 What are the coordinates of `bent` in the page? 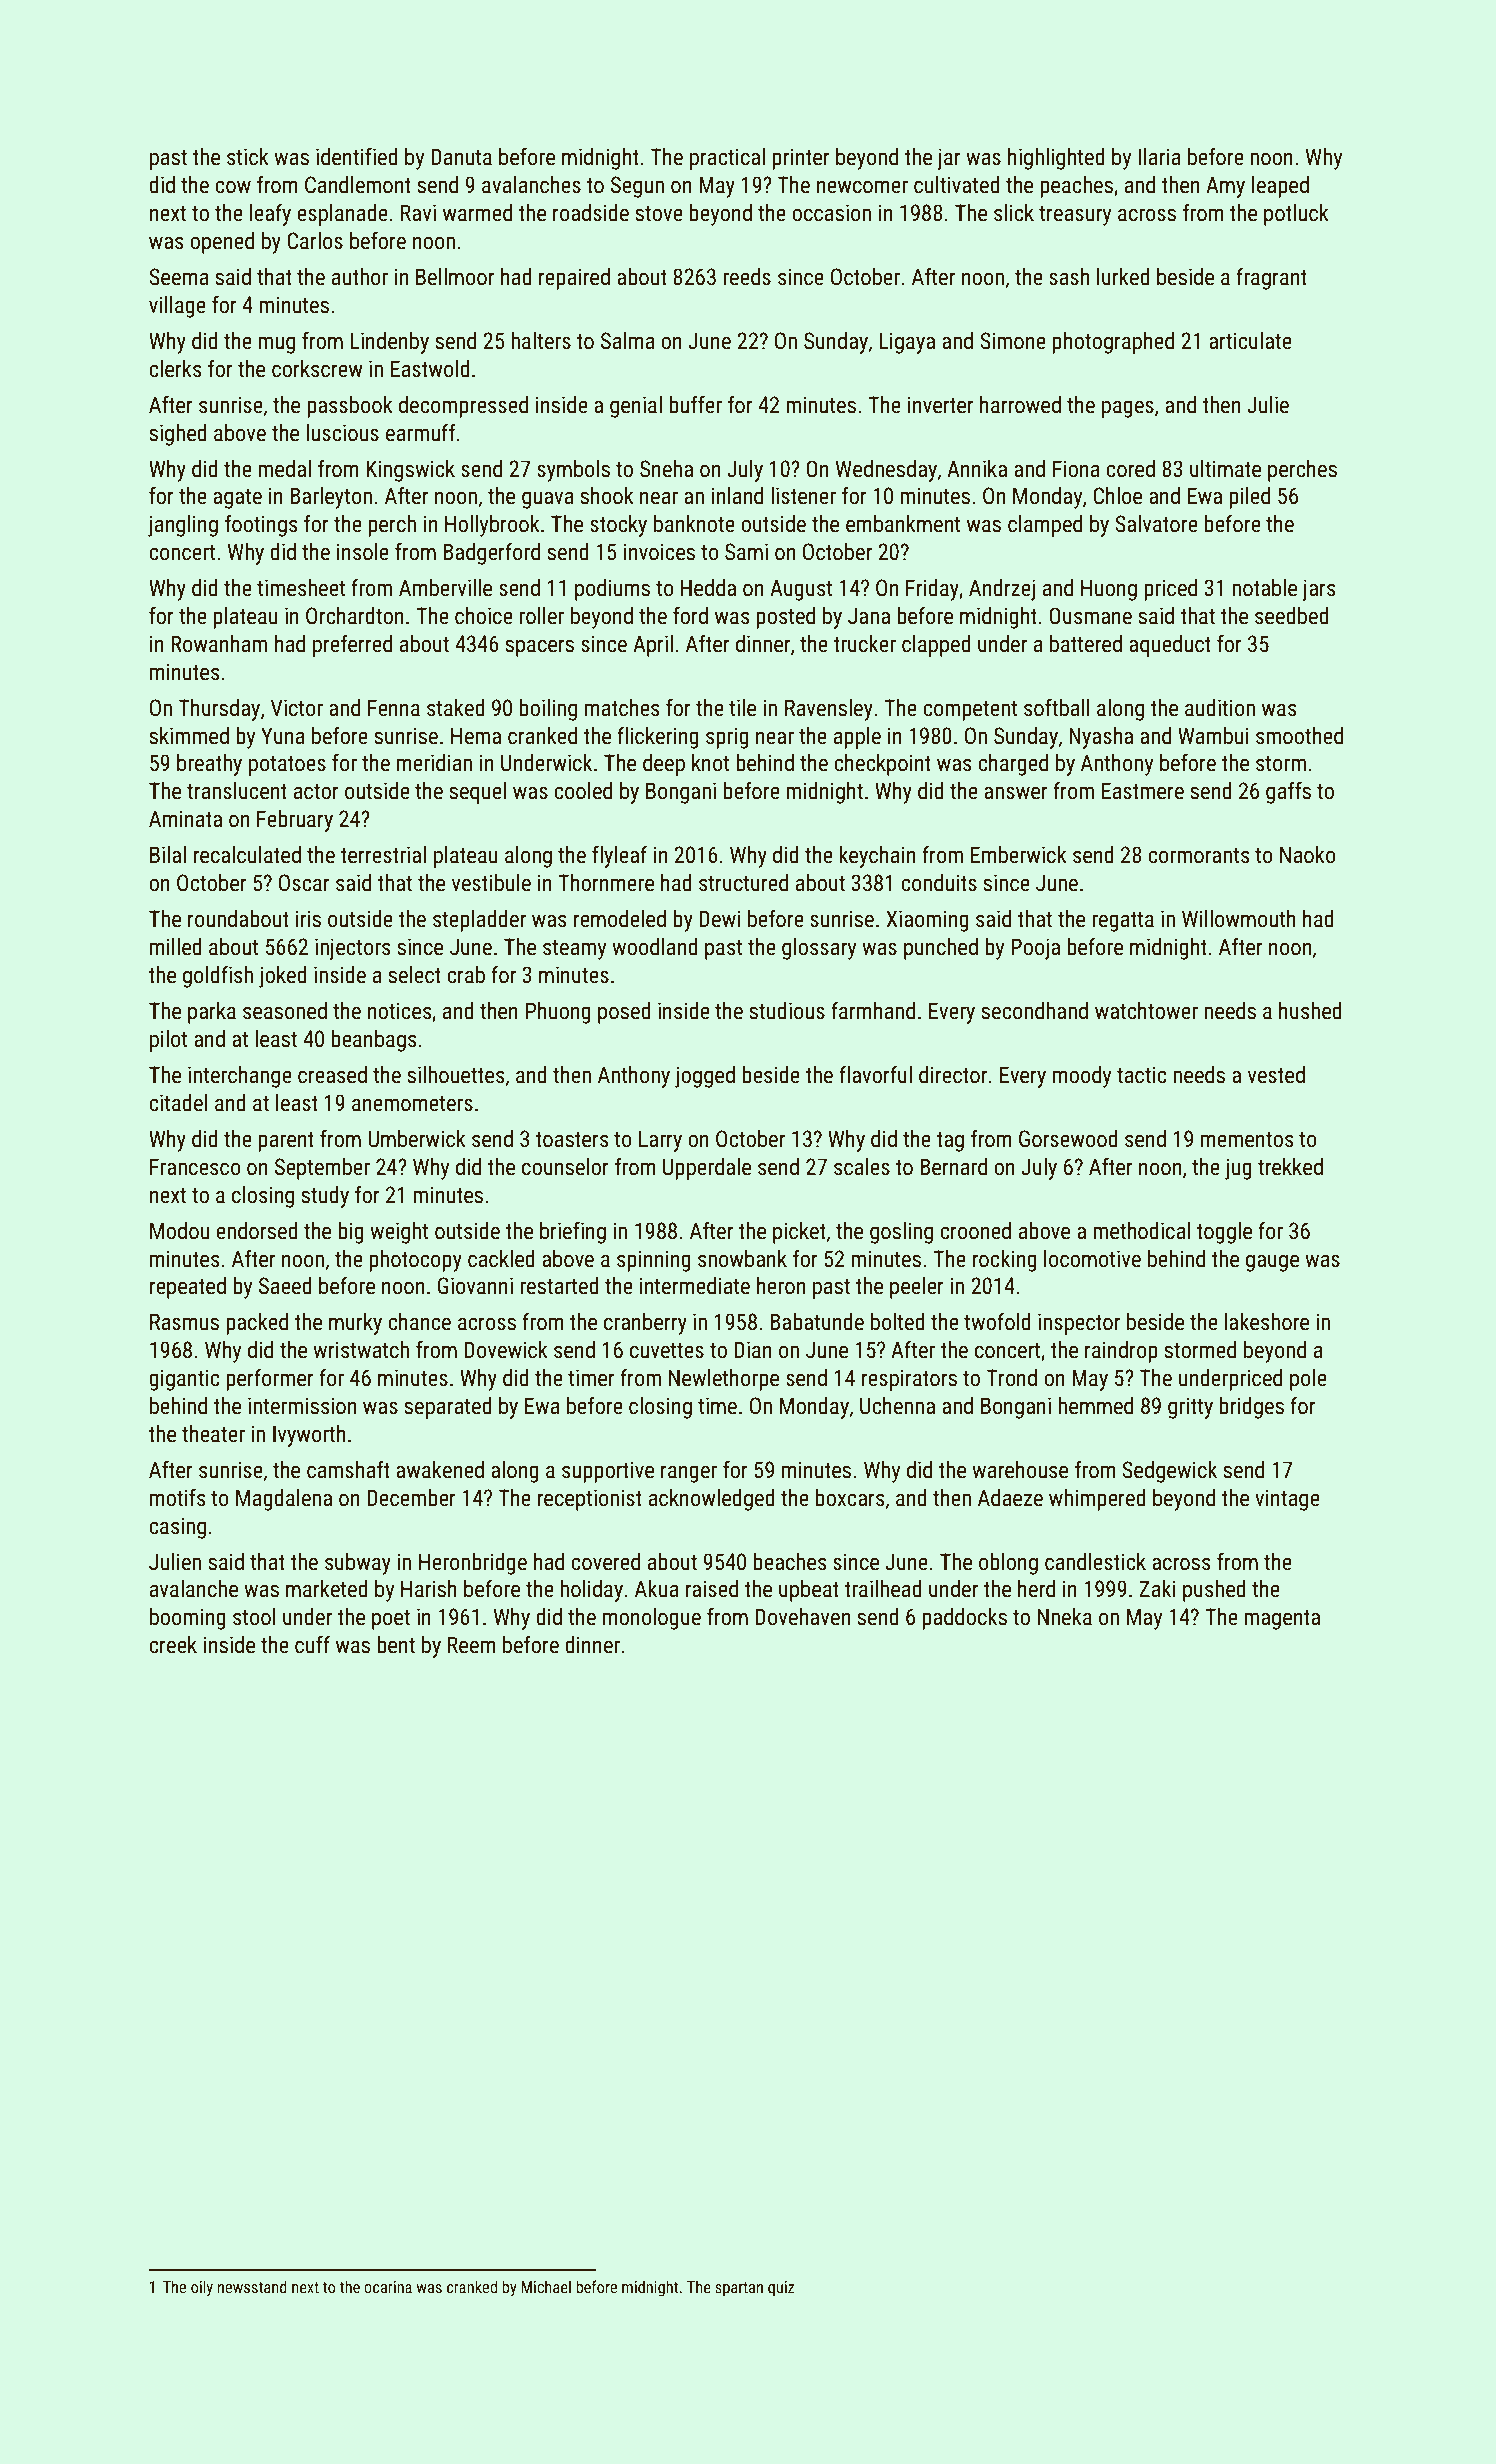 It's located at (396, 1645).
